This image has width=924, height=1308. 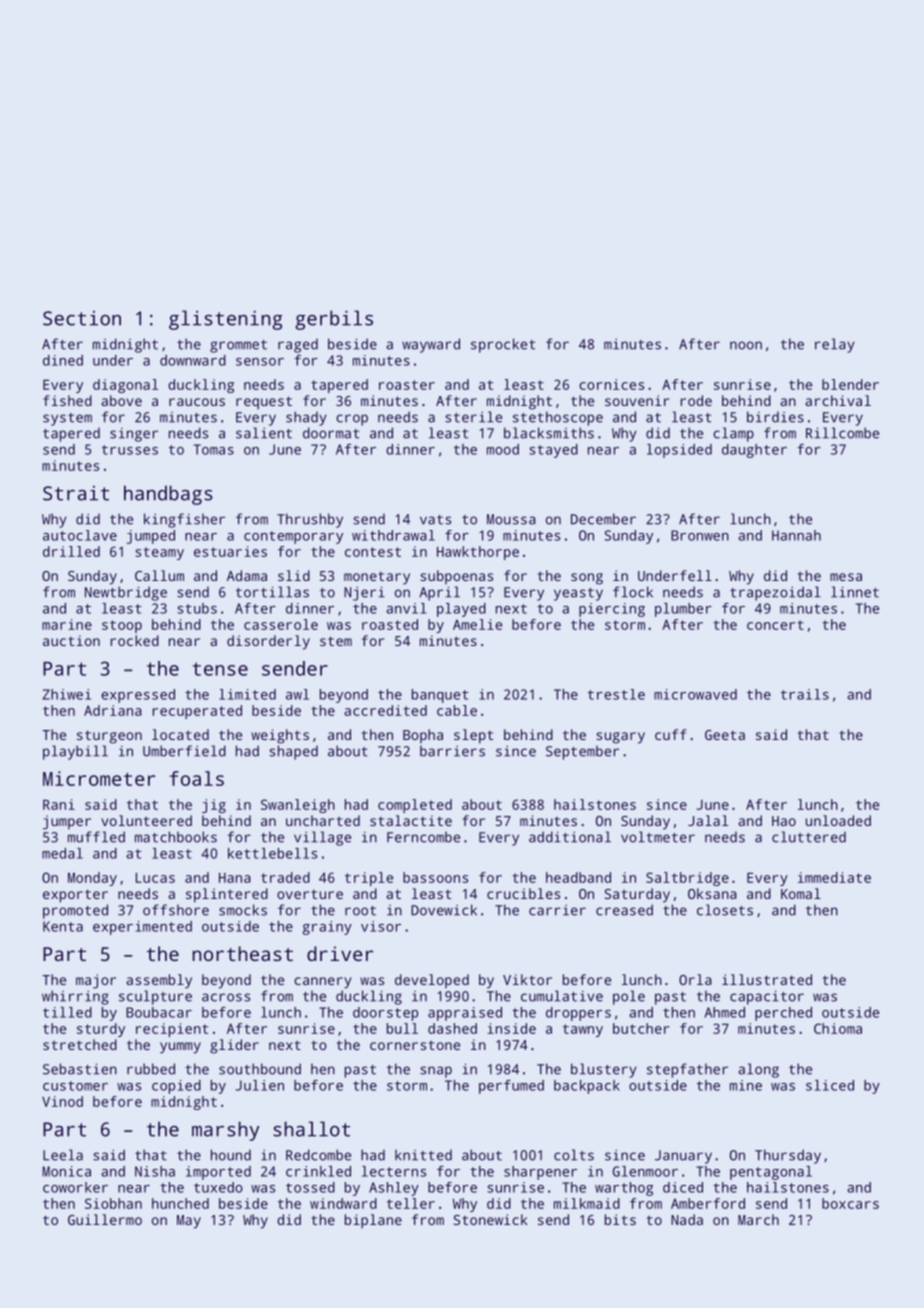 I want to click on plumber, so click(x=683, y=610).
